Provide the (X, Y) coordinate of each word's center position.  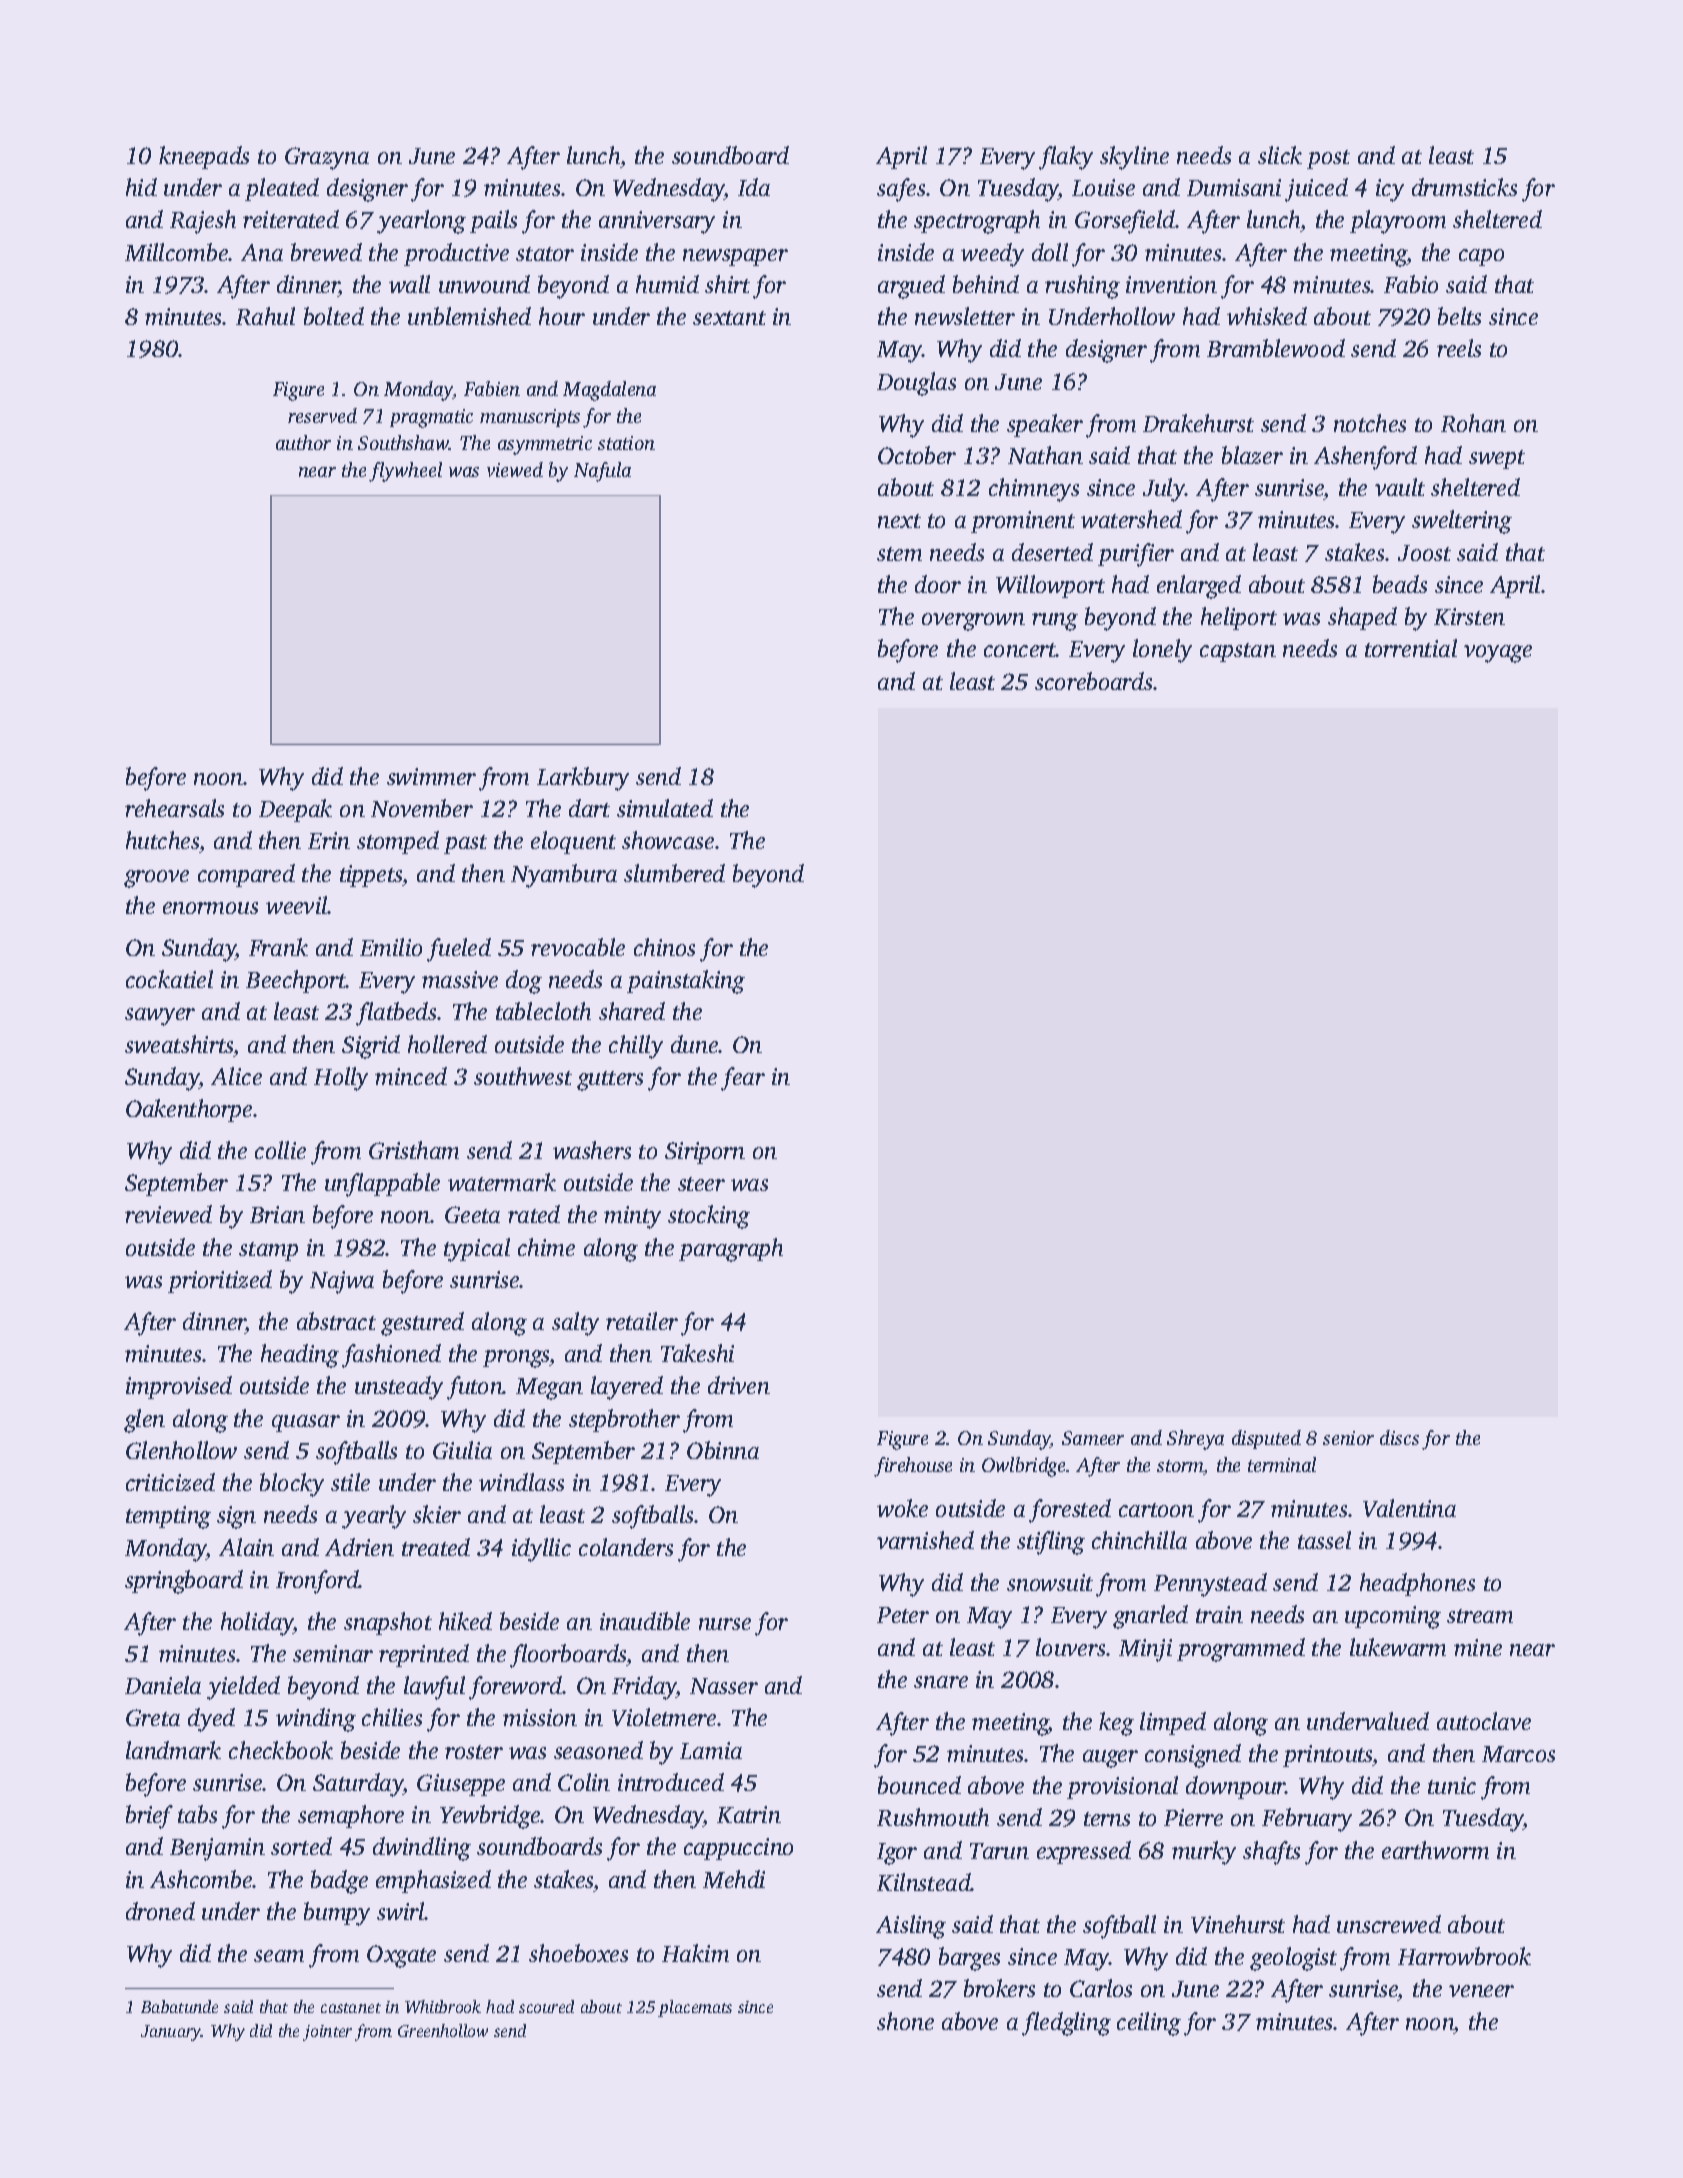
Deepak (295, 810)
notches (1370, 423)
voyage (1498, 654)
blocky (292, 1485)
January (171, 2033)
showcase (668, 840)
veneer (1481, 1991)
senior (1348, 1438)
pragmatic (431, 418)
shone (905, 2021)
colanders (626, 1547)
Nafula (602, 472)
